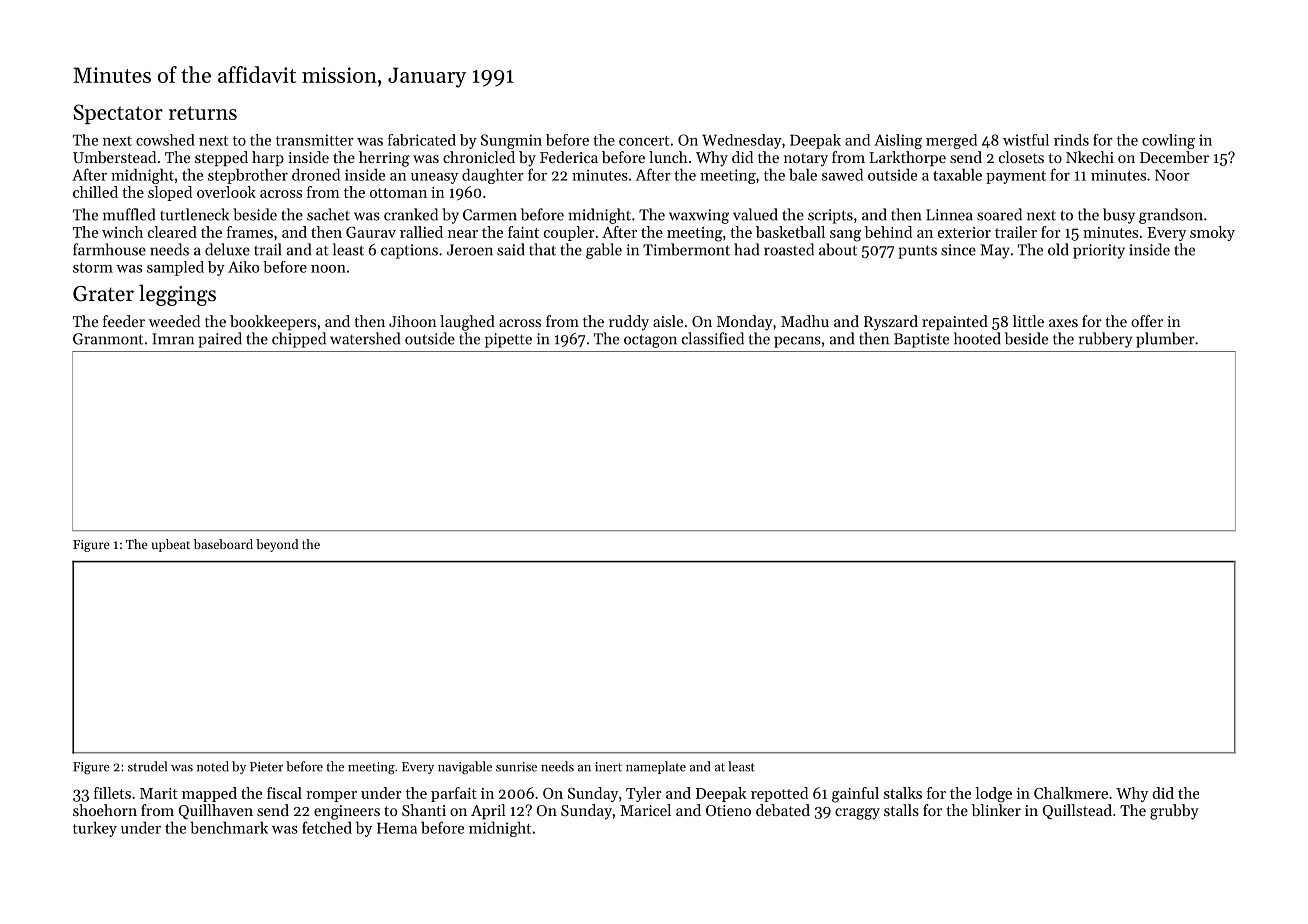  I want to click on Otieno, so click(728, 810).
